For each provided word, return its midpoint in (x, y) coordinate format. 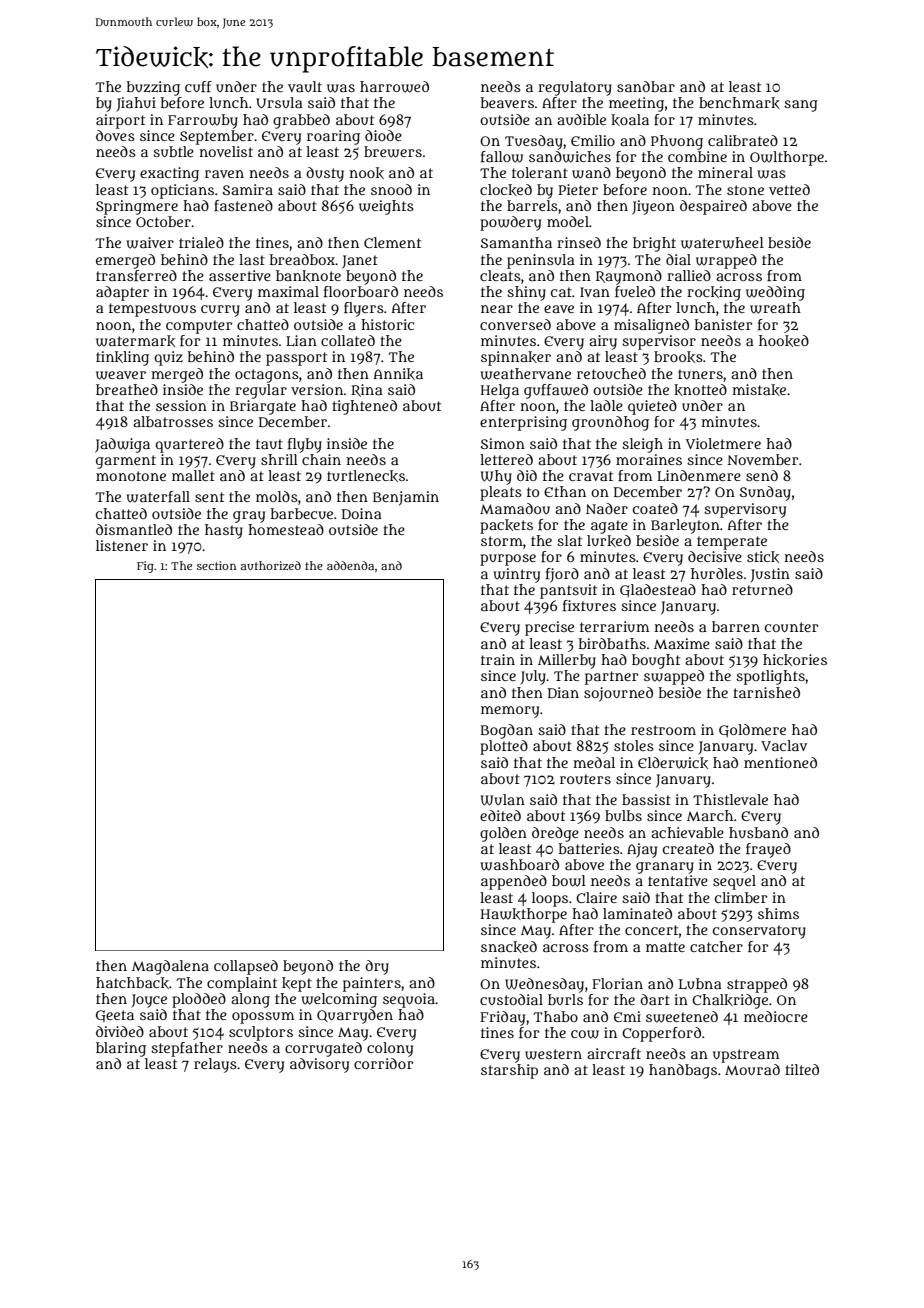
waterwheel (722, 243)
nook (366, 173)
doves (115, 135)
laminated (637, 913)
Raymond (629, 277)
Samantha (516, 242)
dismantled (134, 529)
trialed (201, 242)
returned (762, 589)
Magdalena (170, 967)
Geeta (115, 1016)
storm (502, 541)
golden (503, 834)
